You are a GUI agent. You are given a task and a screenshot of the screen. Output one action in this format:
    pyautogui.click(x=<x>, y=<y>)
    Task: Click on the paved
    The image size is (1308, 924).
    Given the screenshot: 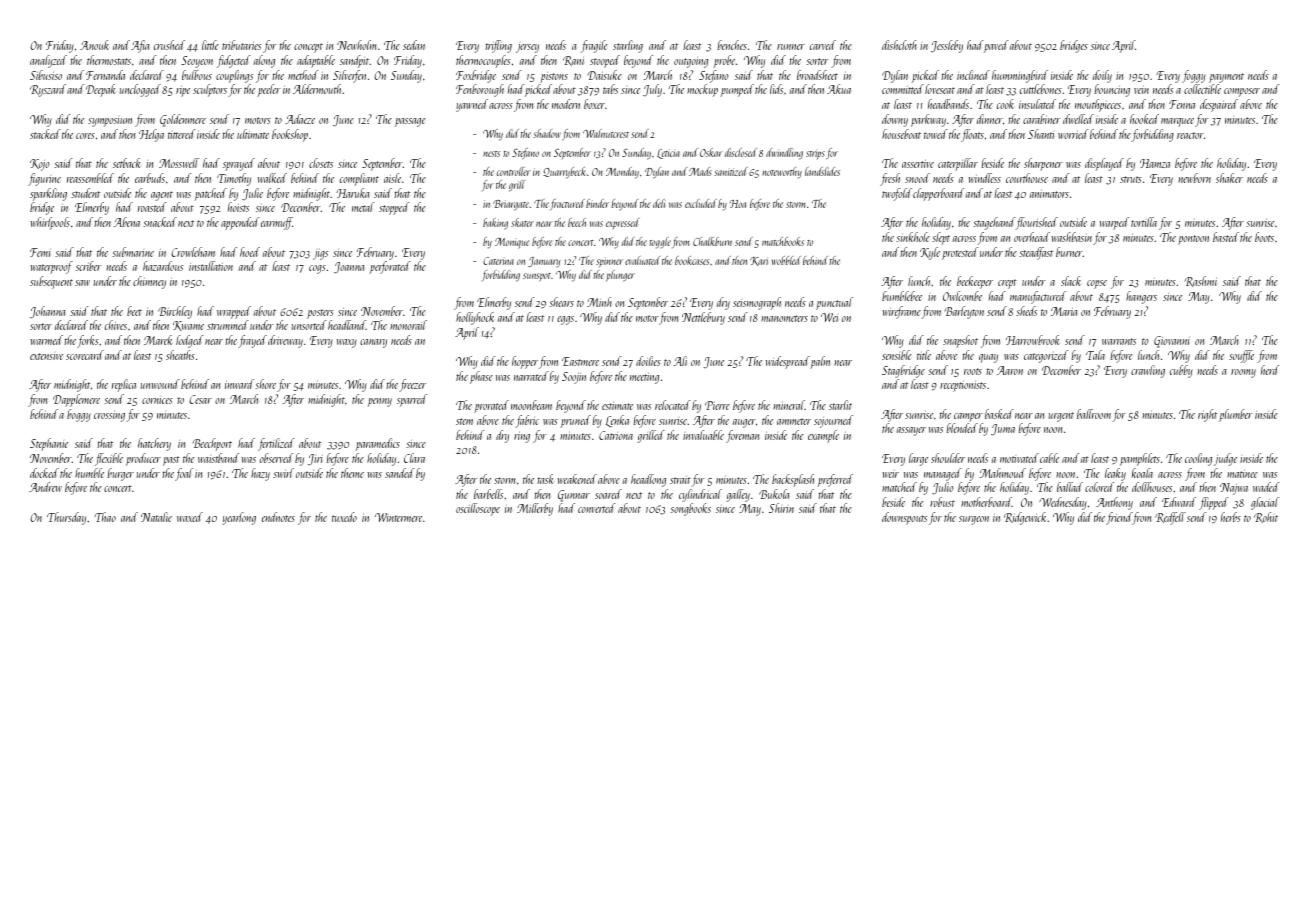 What is the action you would take?
    pyautogui.click(x=996, y=46)
